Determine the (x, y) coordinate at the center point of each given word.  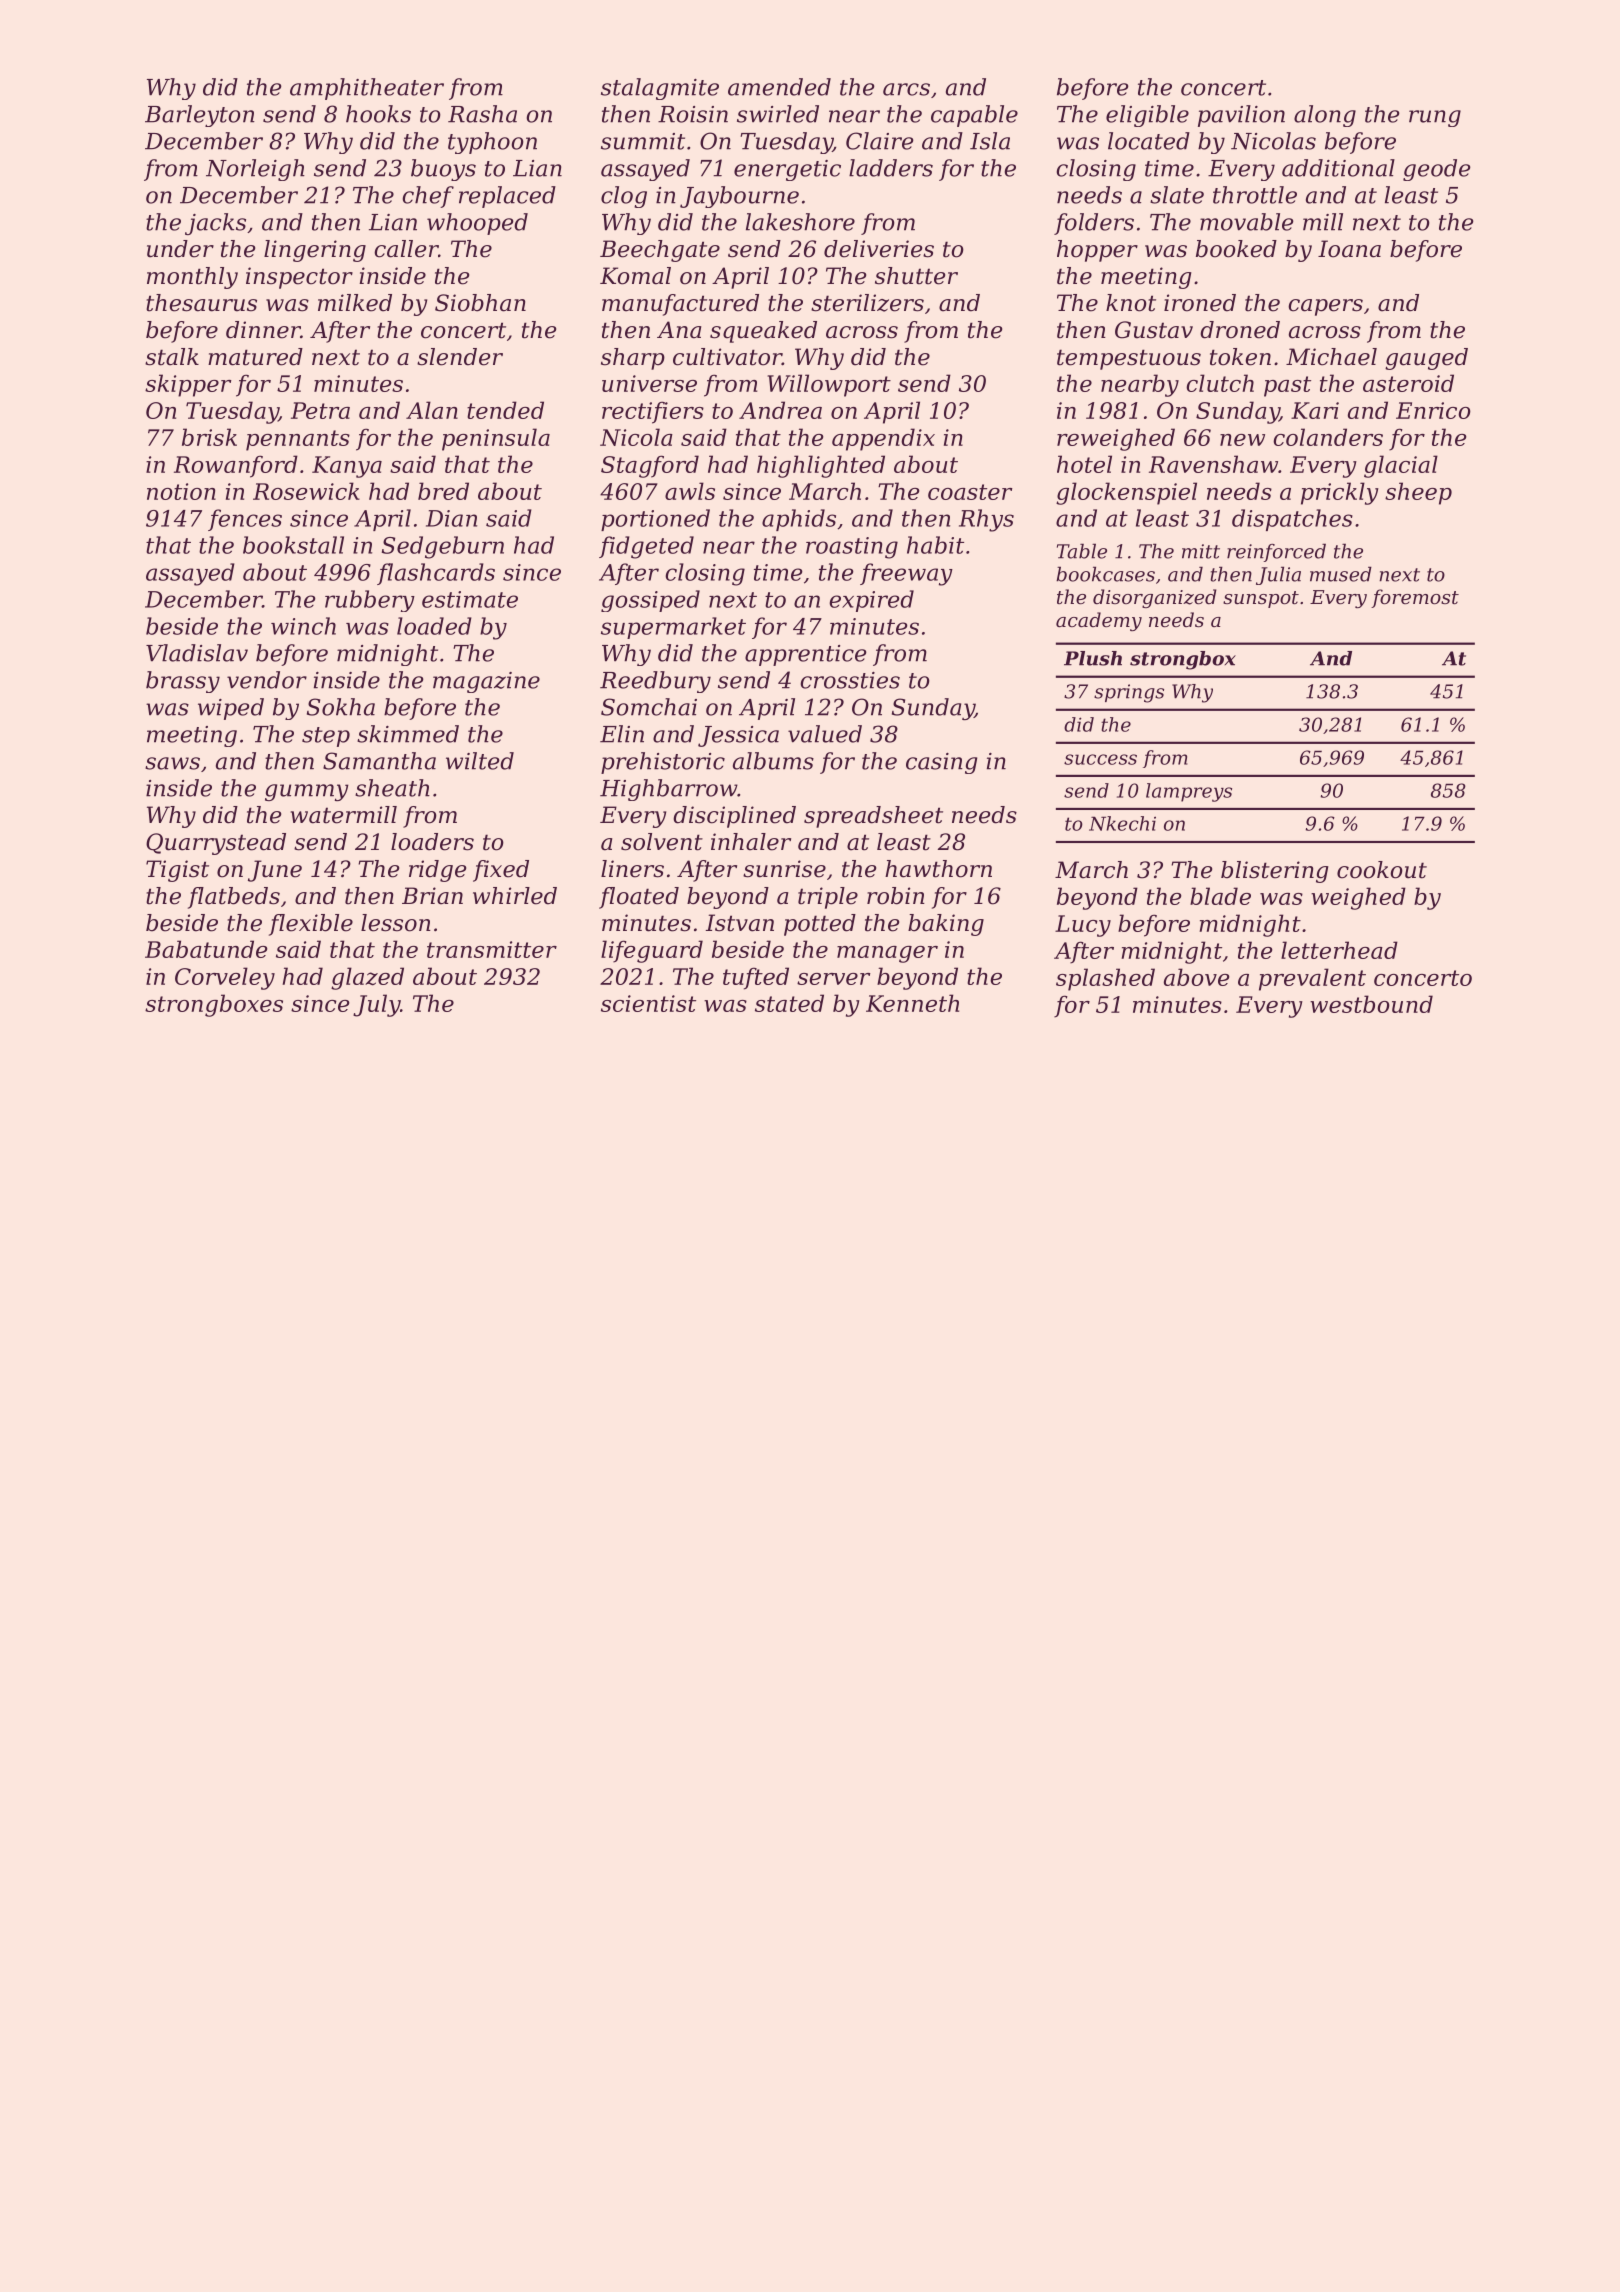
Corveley (225, 978)
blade (1220, 896)
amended (779, 87)
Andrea (780, 410)
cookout (1382, 870)
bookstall (293, 545)
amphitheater (367, 89)
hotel (1084, 464)
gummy (307, 792)
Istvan (740, 923)
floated (639, 898)
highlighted (821, 466)
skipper (188, 385)
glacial (1401, 466)
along (1325, 116)
